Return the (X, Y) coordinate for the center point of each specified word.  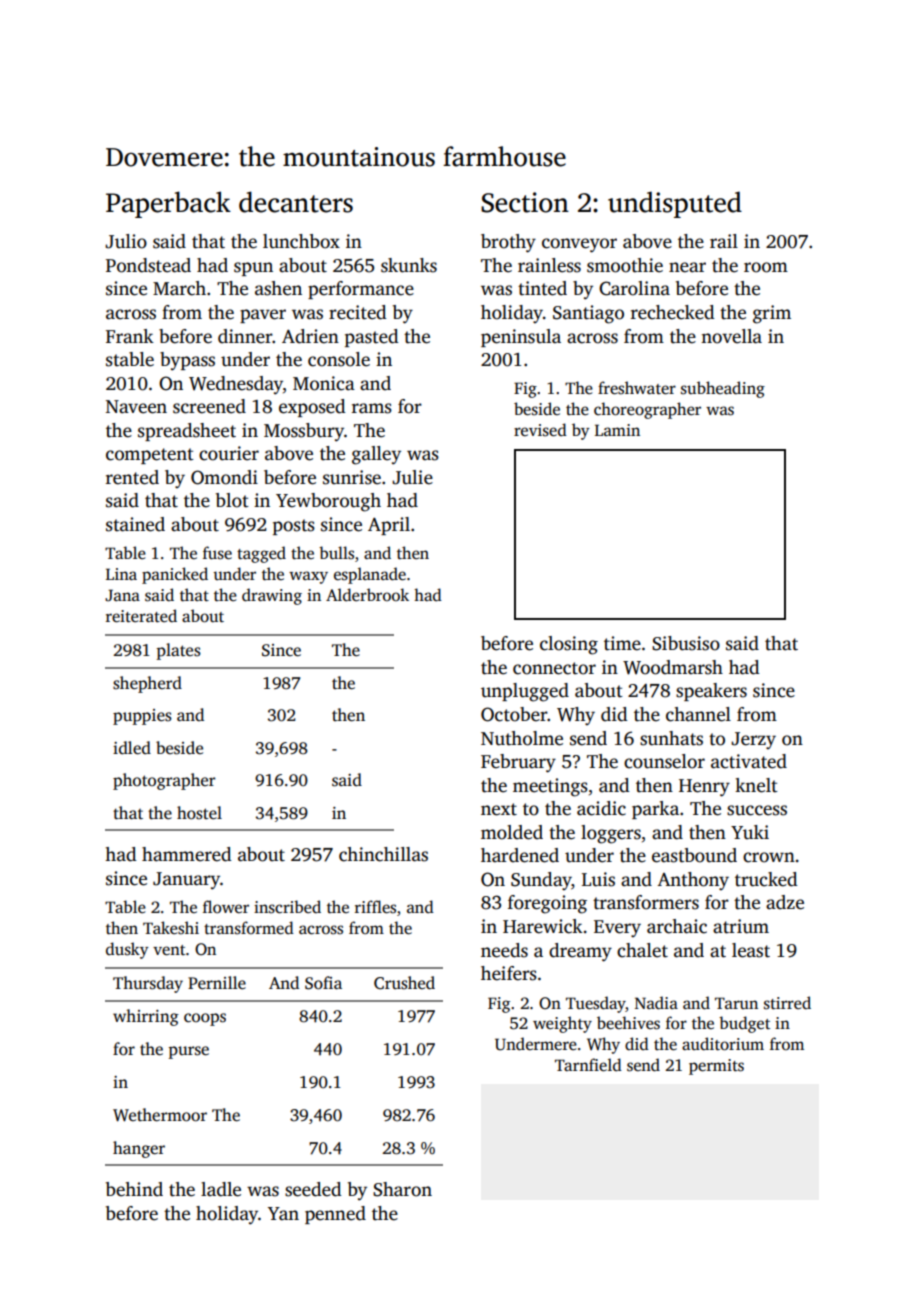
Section (525, 202)
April (389, 526)
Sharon (402, 1189)
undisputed (675, 204)
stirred (787, 1003)
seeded (313, 1189)
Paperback (168, 204)
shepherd (147, 684)
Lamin (617, 430)
